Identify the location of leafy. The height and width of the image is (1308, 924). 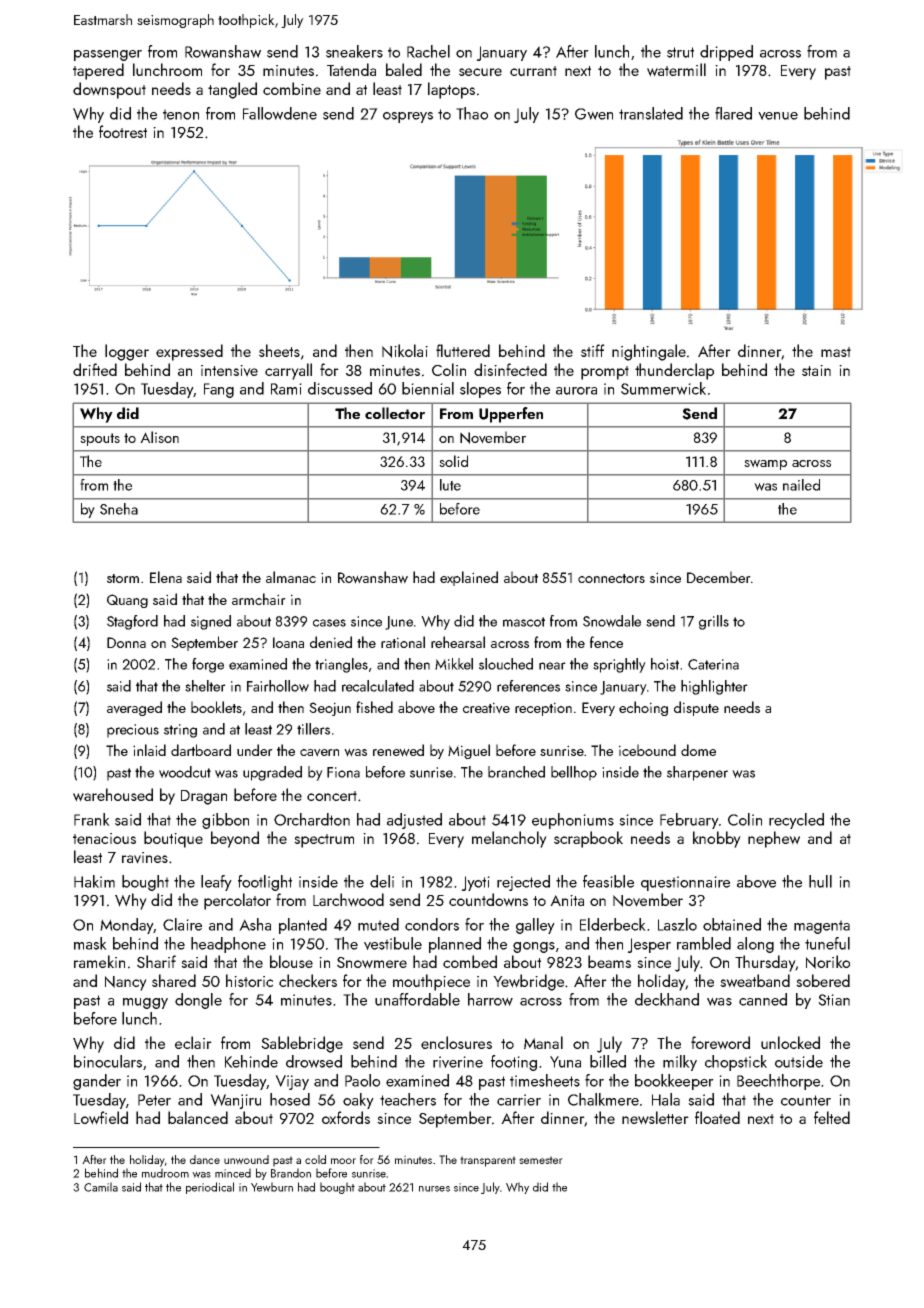
(216, 883).
